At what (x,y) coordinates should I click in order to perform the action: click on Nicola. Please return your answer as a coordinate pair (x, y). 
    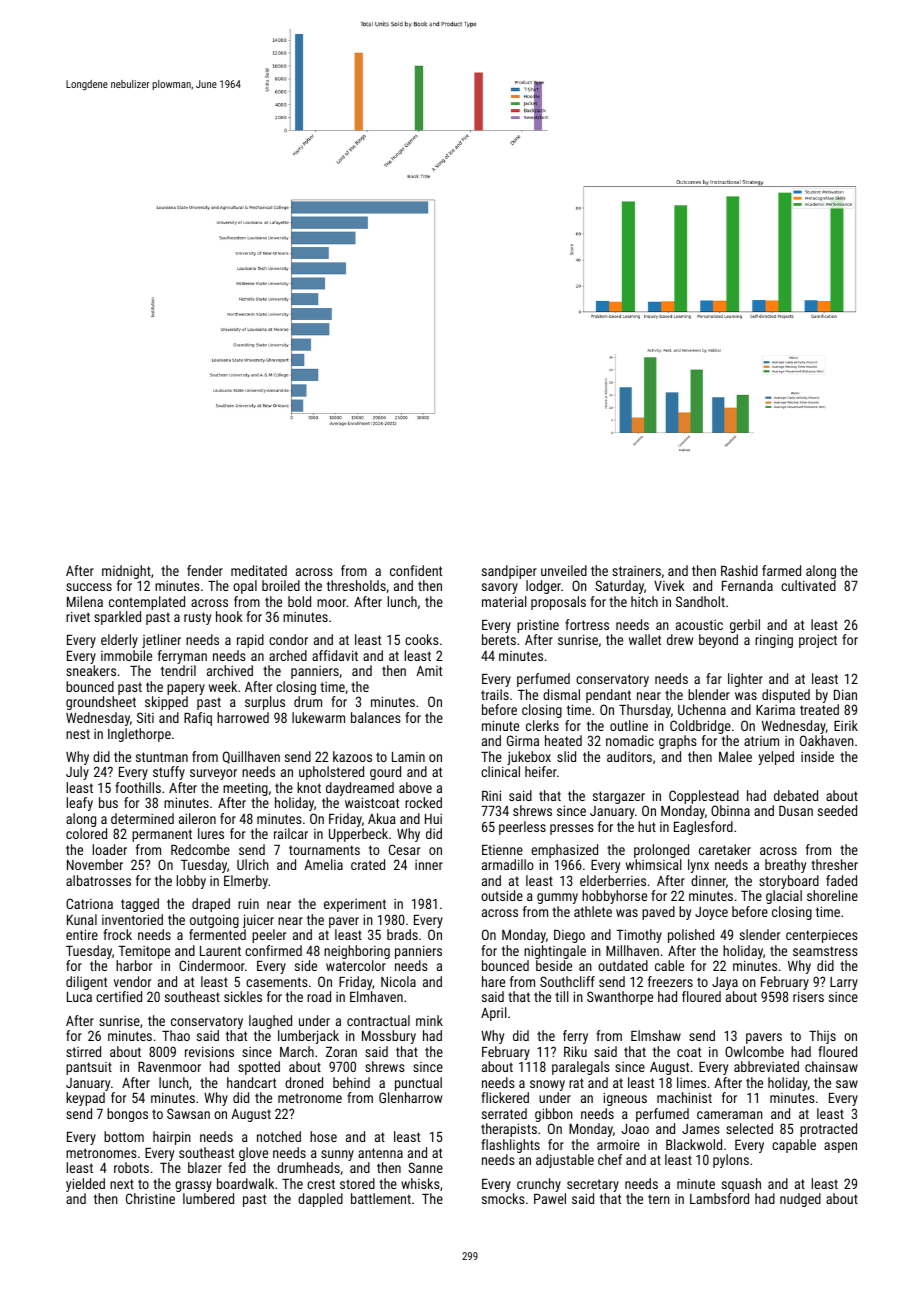
    Looking at the image, I should click on (398, 981).
